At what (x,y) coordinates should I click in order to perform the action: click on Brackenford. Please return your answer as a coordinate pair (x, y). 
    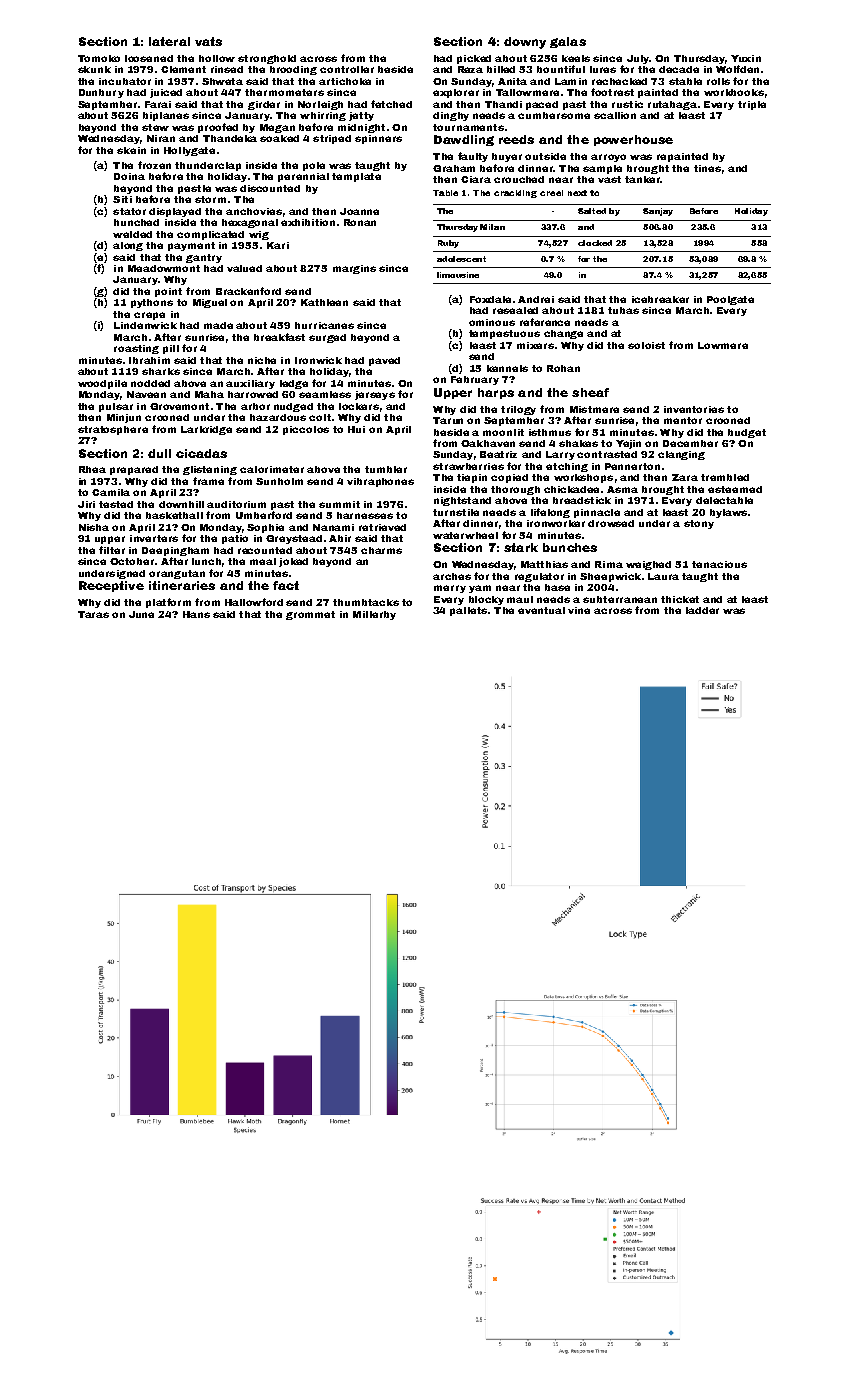
    Looking at the image, I should click on (248, 291).
